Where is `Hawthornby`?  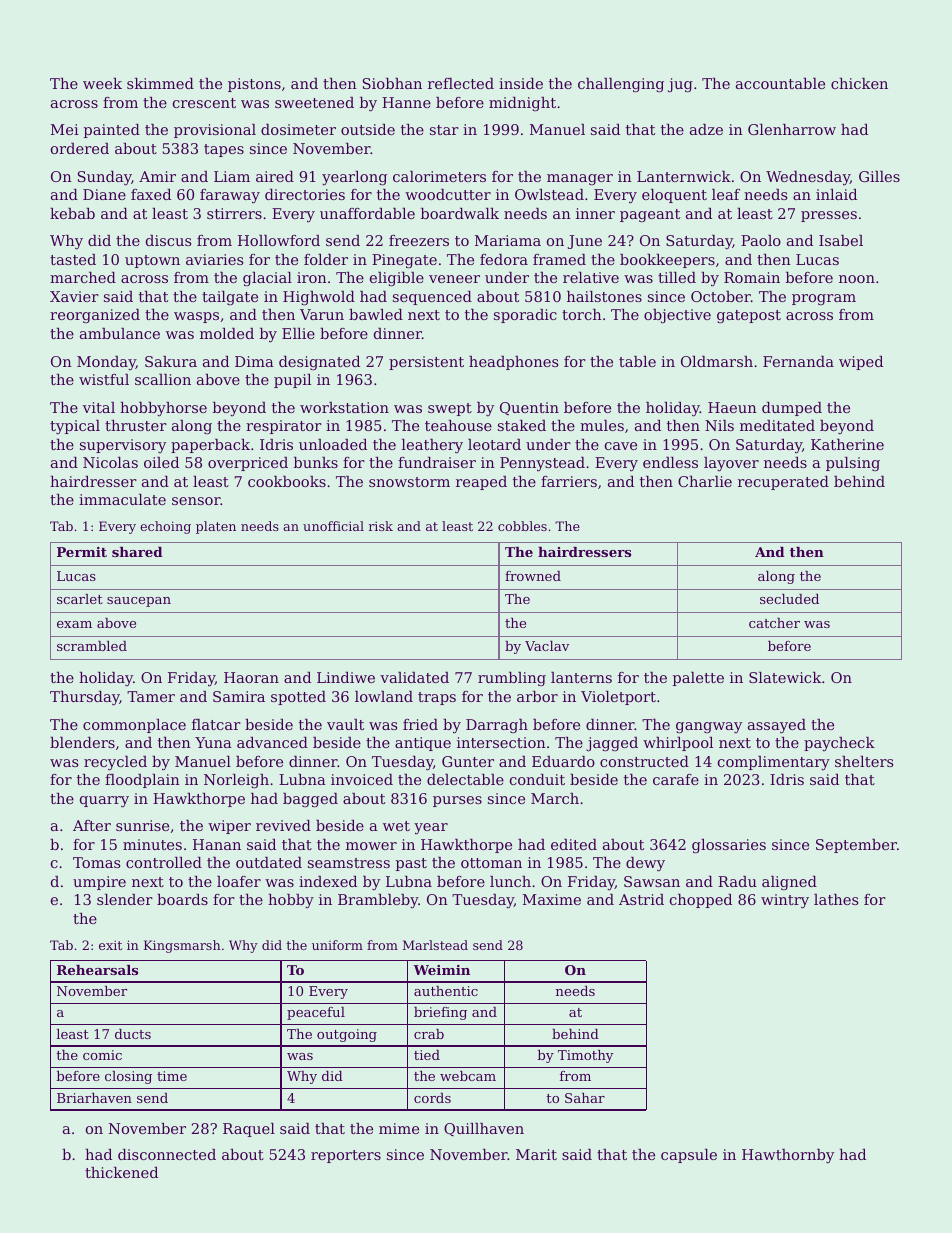 Hawthornby is located at coordinates (788, 1156).
